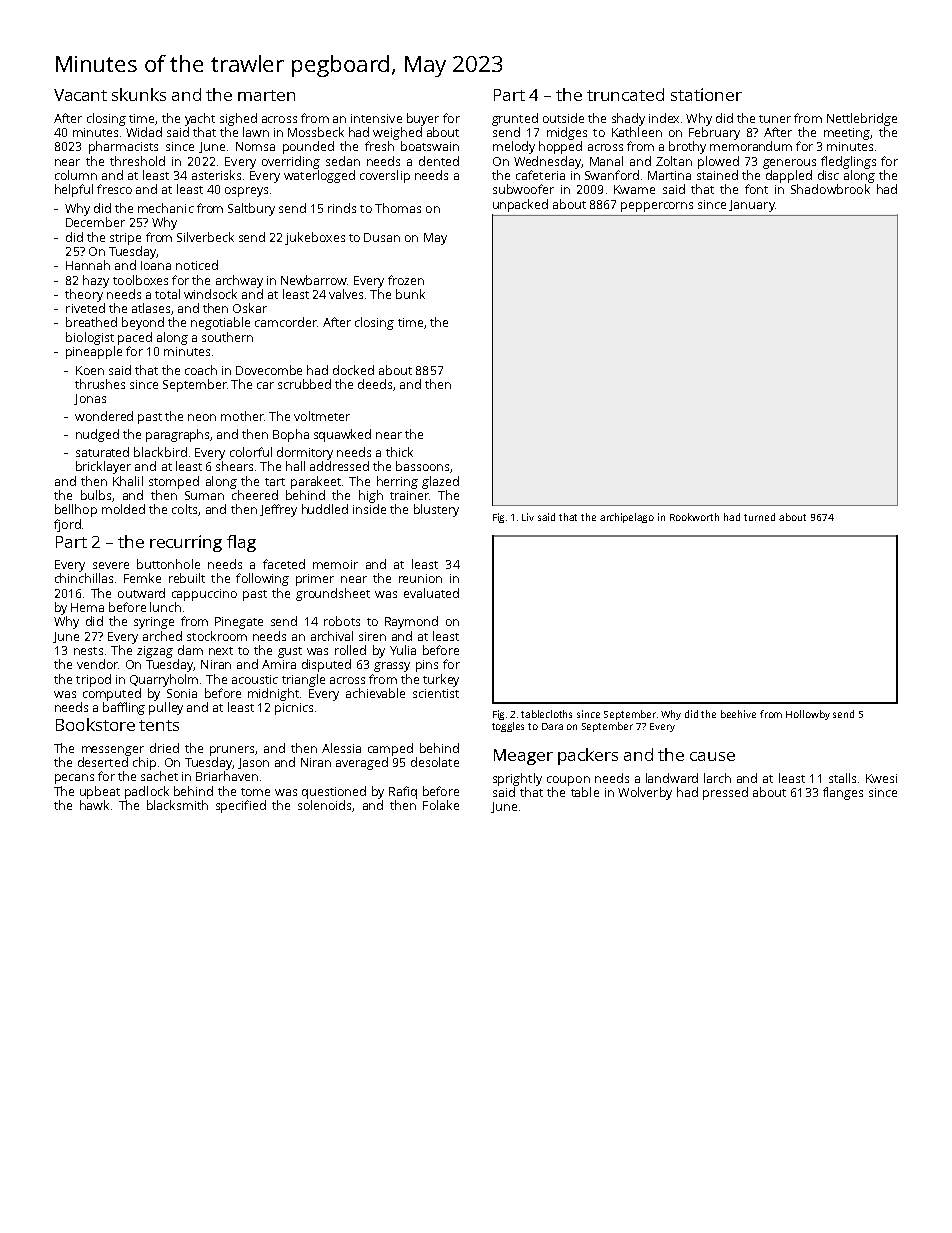  What do you see at coordinates (162, 636) in the page?
I see `arched` at bounding box center [162, 636].
